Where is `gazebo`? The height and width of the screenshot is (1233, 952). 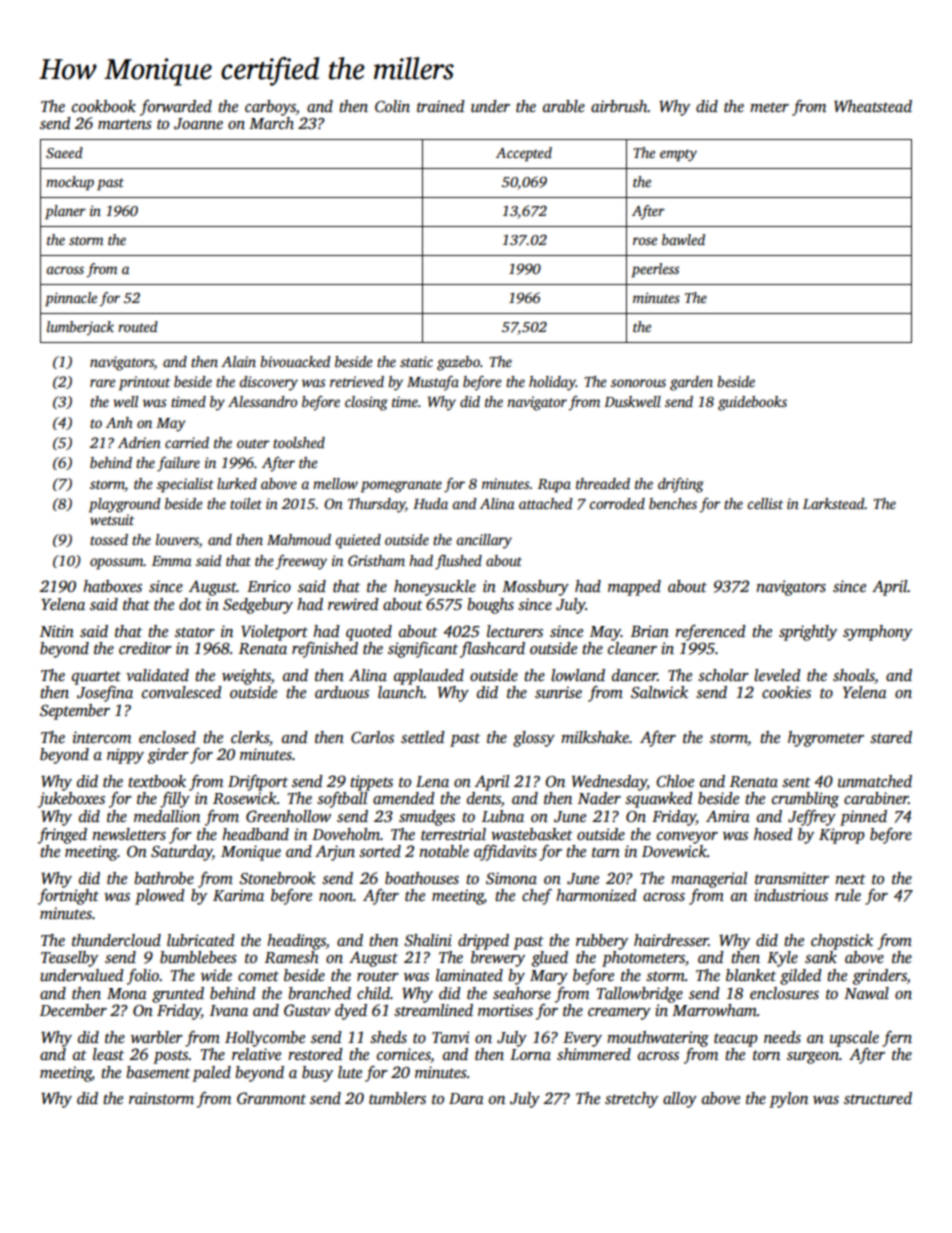 gazebo is located at coordinates (458, 363).
